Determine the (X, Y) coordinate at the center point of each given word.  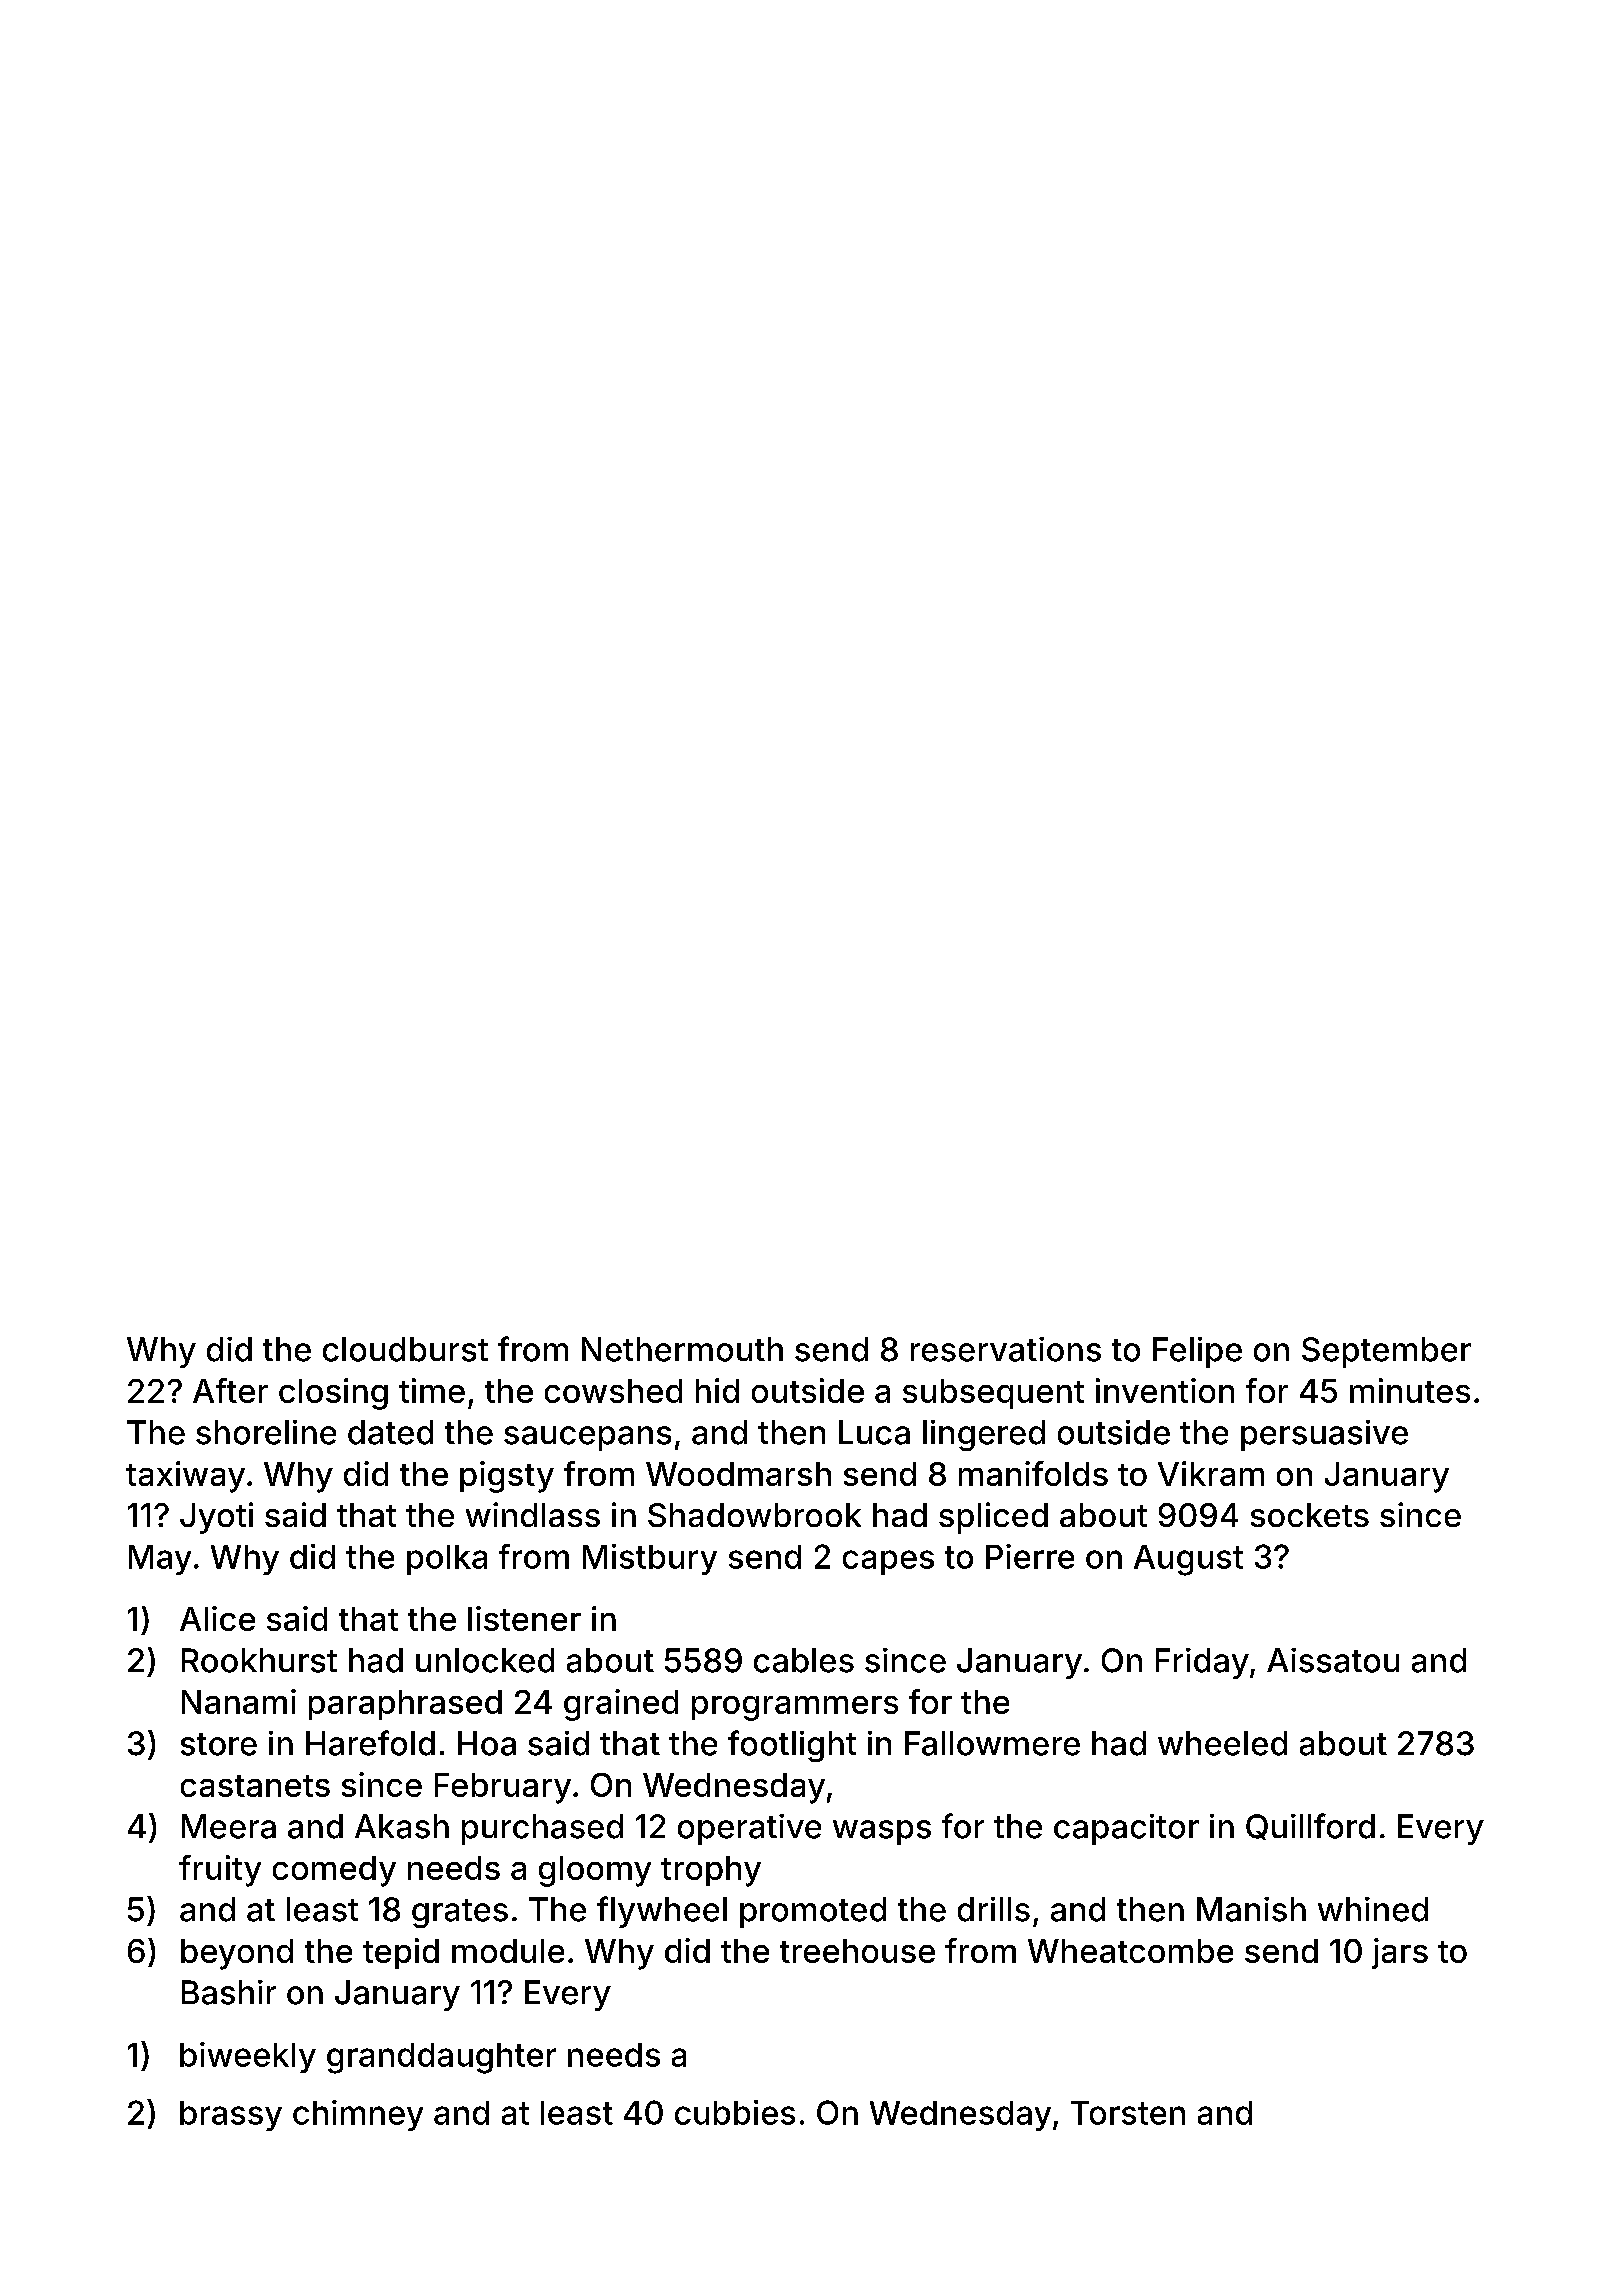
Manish (1251, 1909)
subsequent (993, 1394)
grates (460, 1913)
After (230, 1390)
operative (749, 1829)
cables (804, 1660)
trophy (711, 1871)
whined (1373, 1909)
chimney (358, 2115)
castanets (255, 1786)
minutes (1410, 1390)
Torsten (1128, 2113)
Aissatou (1333, 1660)
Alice (217, 1618)
